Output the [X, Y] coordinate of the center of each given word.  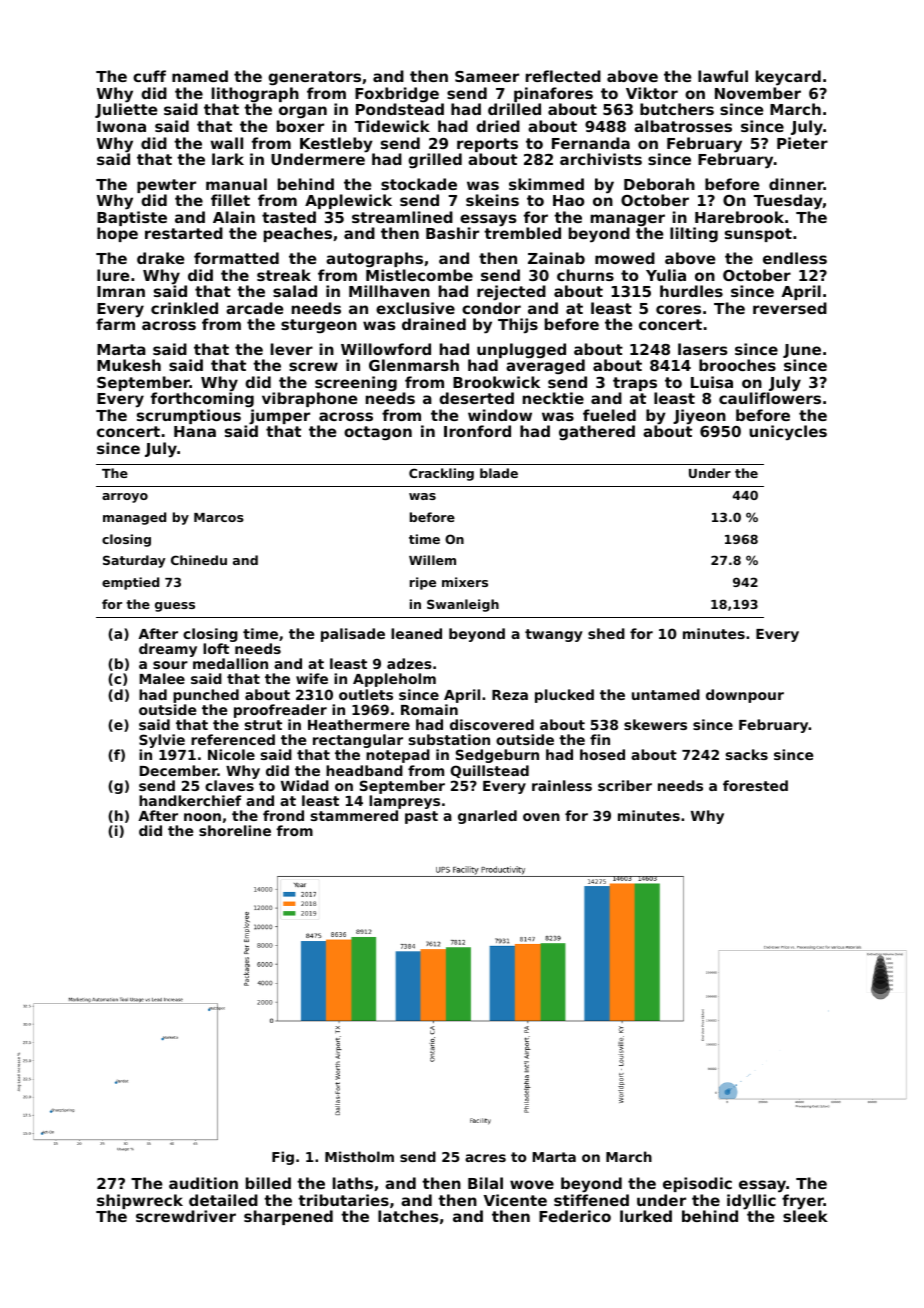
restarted [184, 233]
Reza [510, 695]
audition [203, 1183]
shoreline [235, 830]
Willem [432, 560]
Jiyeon [699, 417]
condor [491, 308]
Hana [195, 431]
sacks [747, 754]
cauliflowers [770, 398]
